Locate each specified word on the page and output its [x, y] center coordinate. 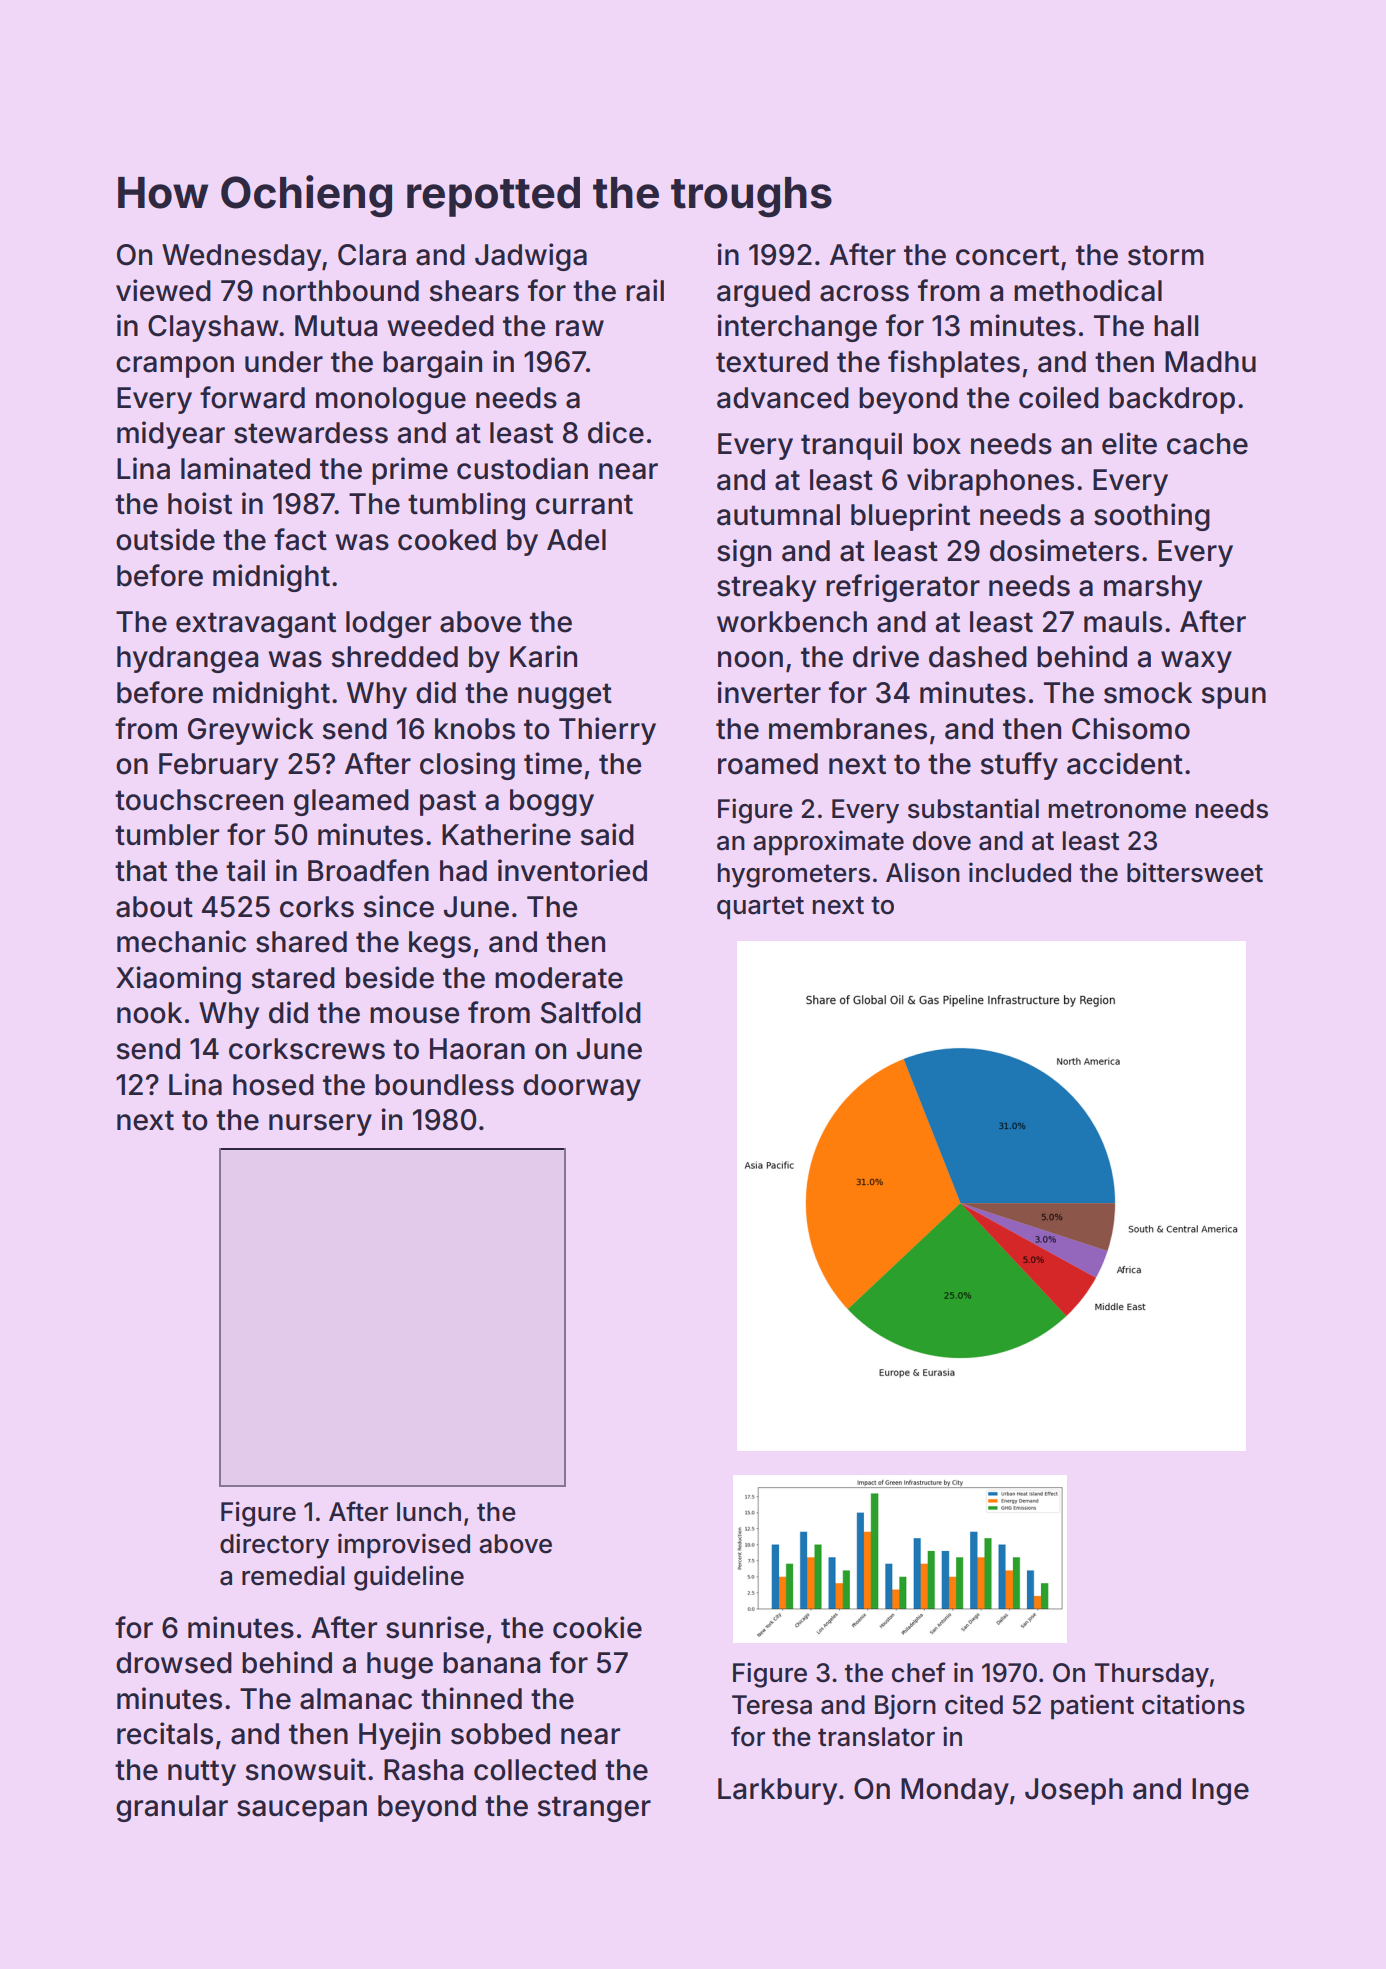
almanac [356, 1699]
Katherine [506, 834]
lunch [429, 1512]
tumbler [167, 835]
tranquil [851, 446]
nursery [320, 1125]
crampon [175, 367]
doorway [582, 1087]
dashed [978, 657]
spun [1233, 698]
